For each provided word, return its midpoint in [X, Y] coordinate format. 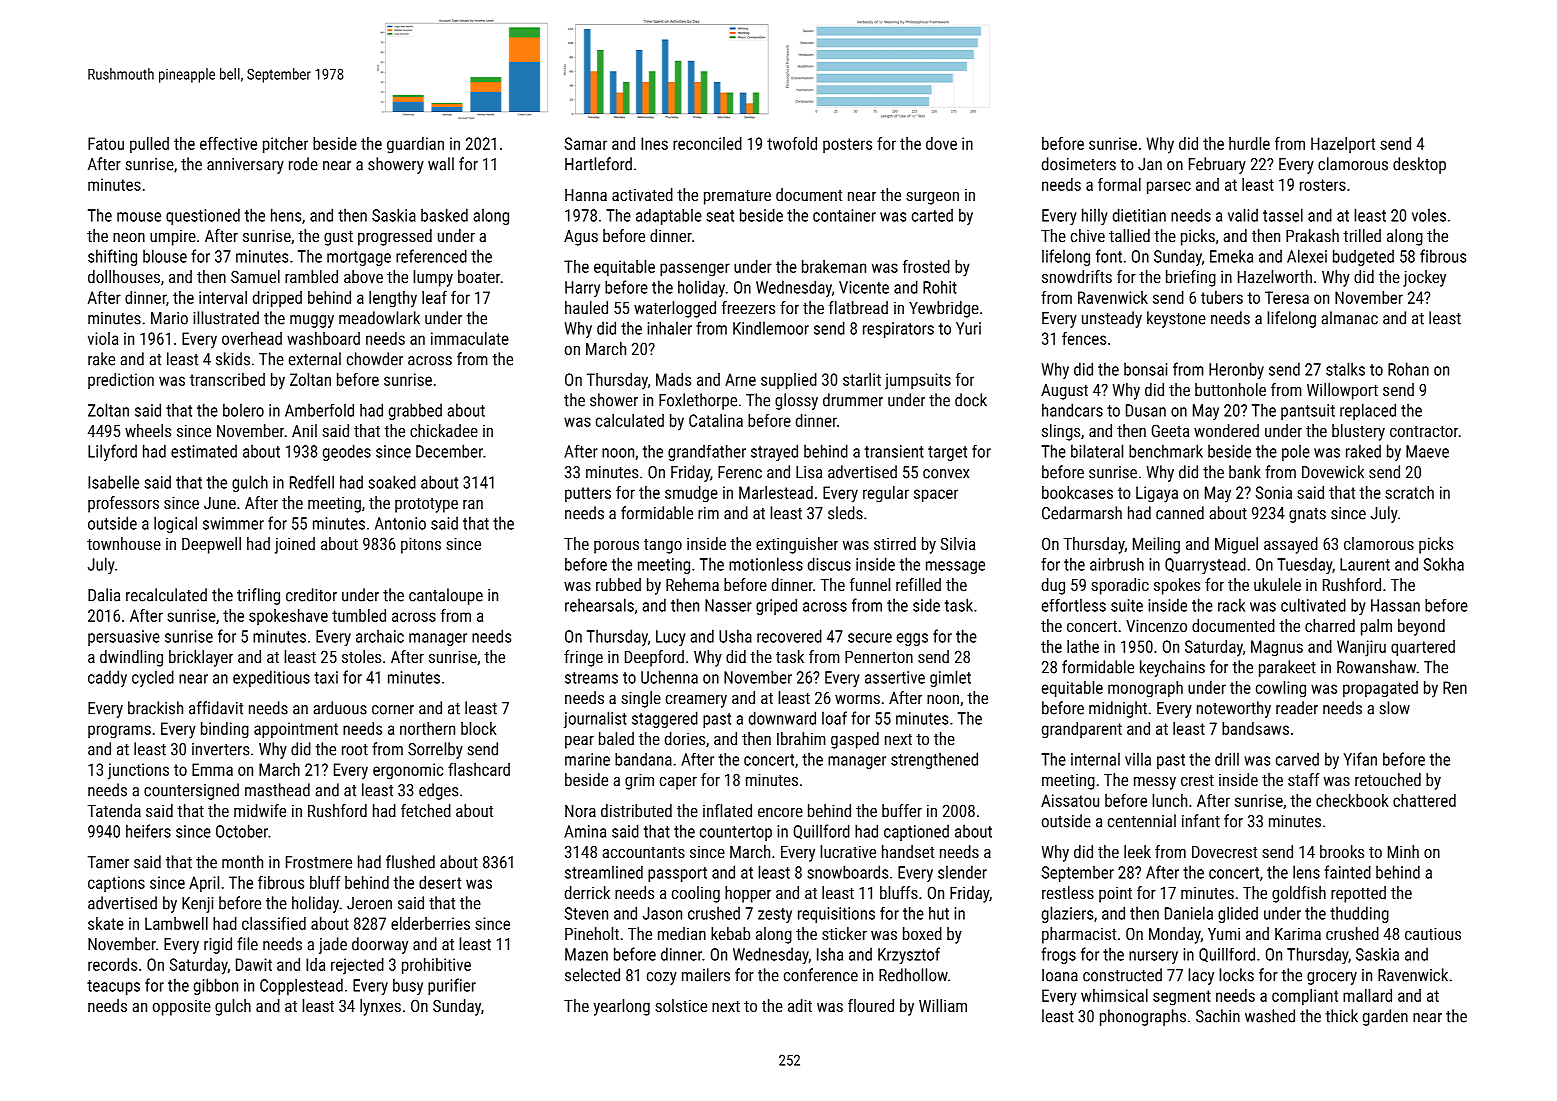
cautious [1433, 933]
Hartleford [598, 164]
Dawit [254, 964]
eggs [912, 639]
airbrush [1117, 564]
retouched [1388, 779]
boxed [922, 933]
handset [908, 851]
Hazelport [1343, 145]
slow [1395, 708]
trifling [258, 596]
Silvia [958, 543]
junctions [138, 771]
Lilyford [112, 452]
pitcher [285, 145]
